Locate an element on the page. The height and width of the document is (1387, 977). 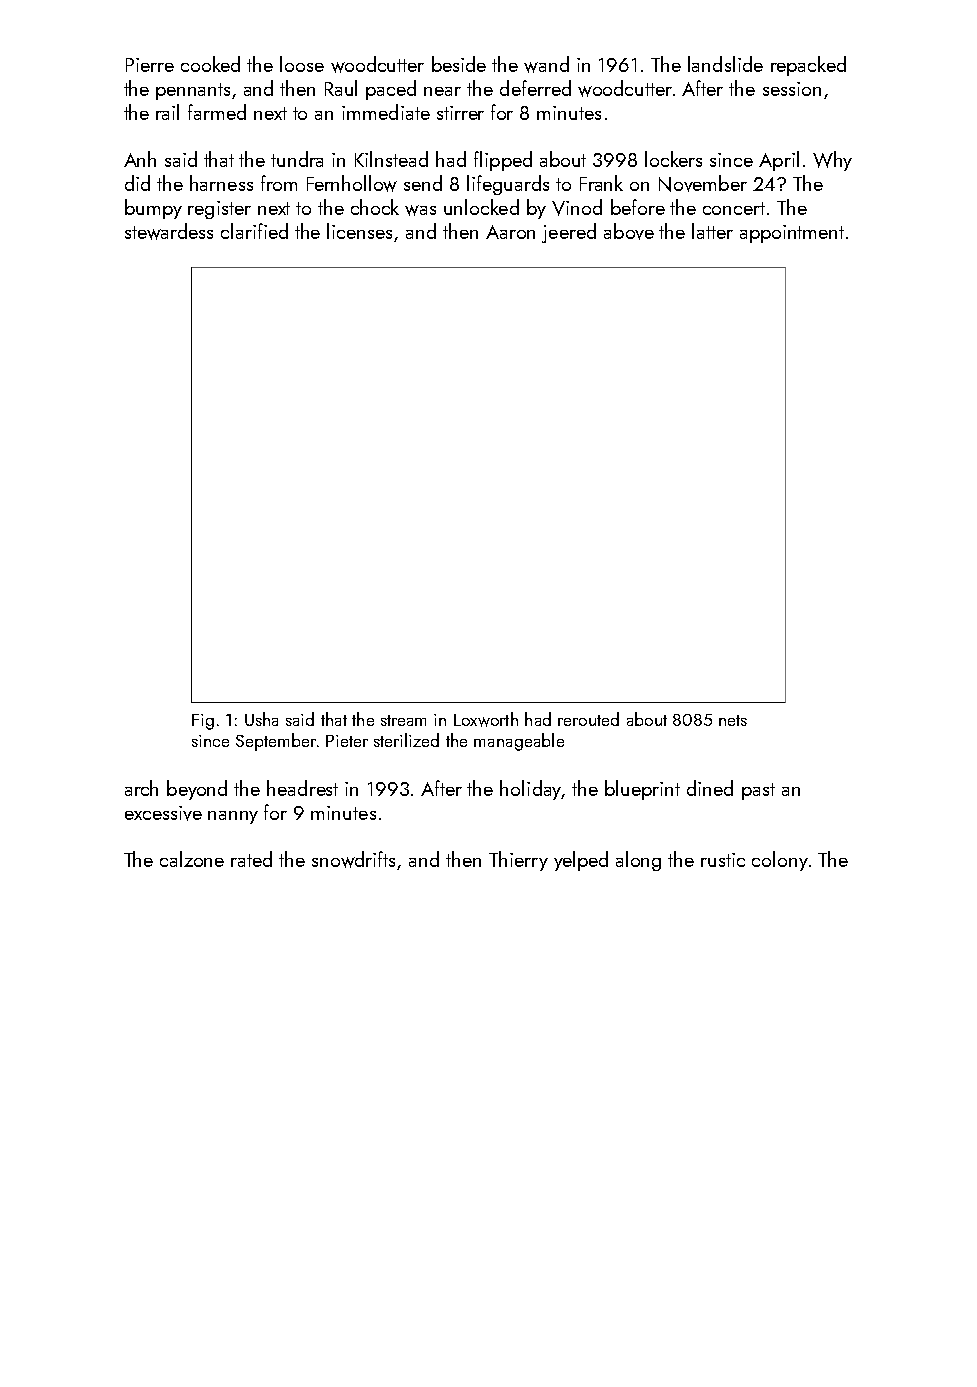
licenses is located at coordinates (361, 232).
